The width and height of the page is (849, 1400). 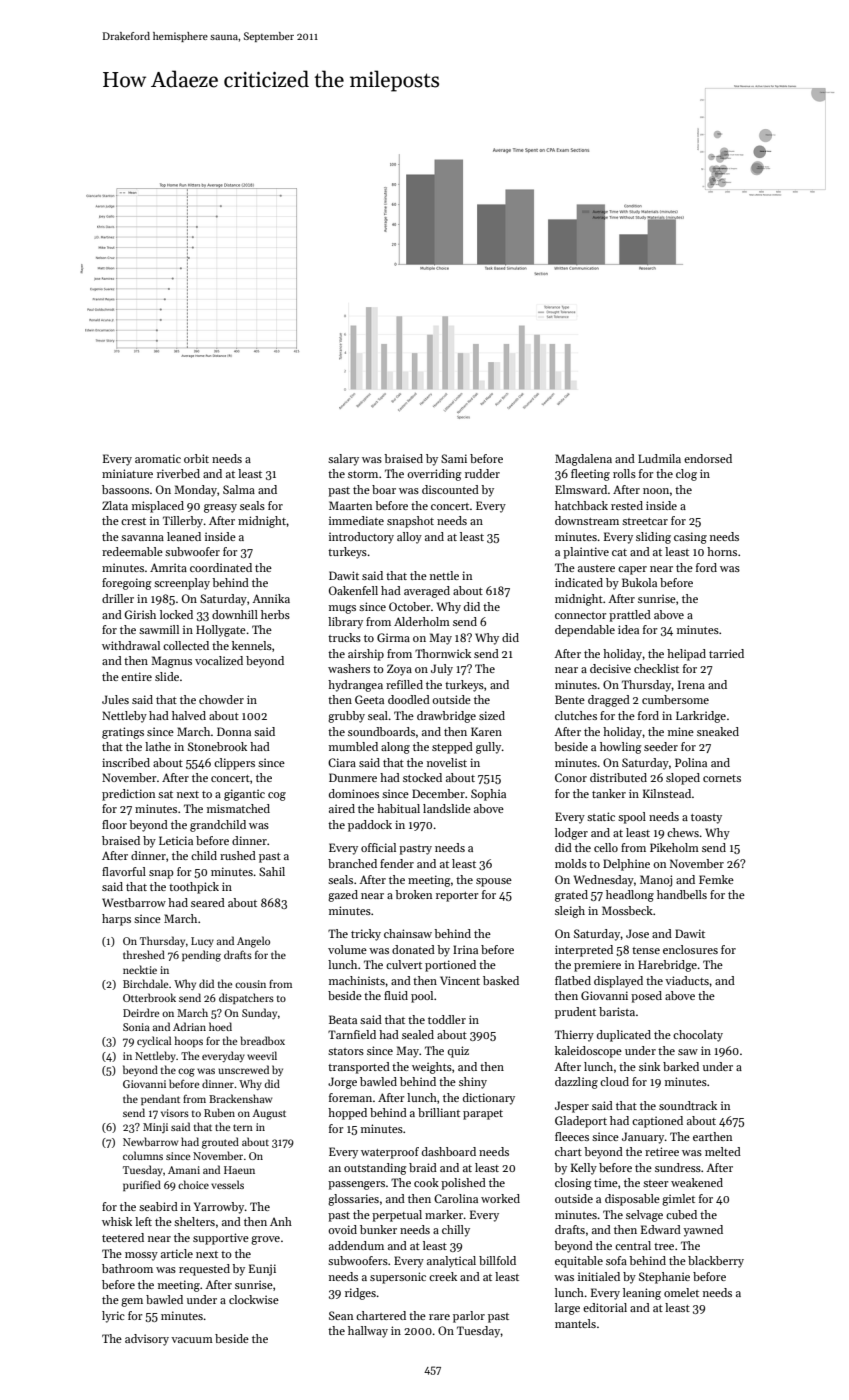 I want to click on Gladeport, so click(x=581, y=1122).
